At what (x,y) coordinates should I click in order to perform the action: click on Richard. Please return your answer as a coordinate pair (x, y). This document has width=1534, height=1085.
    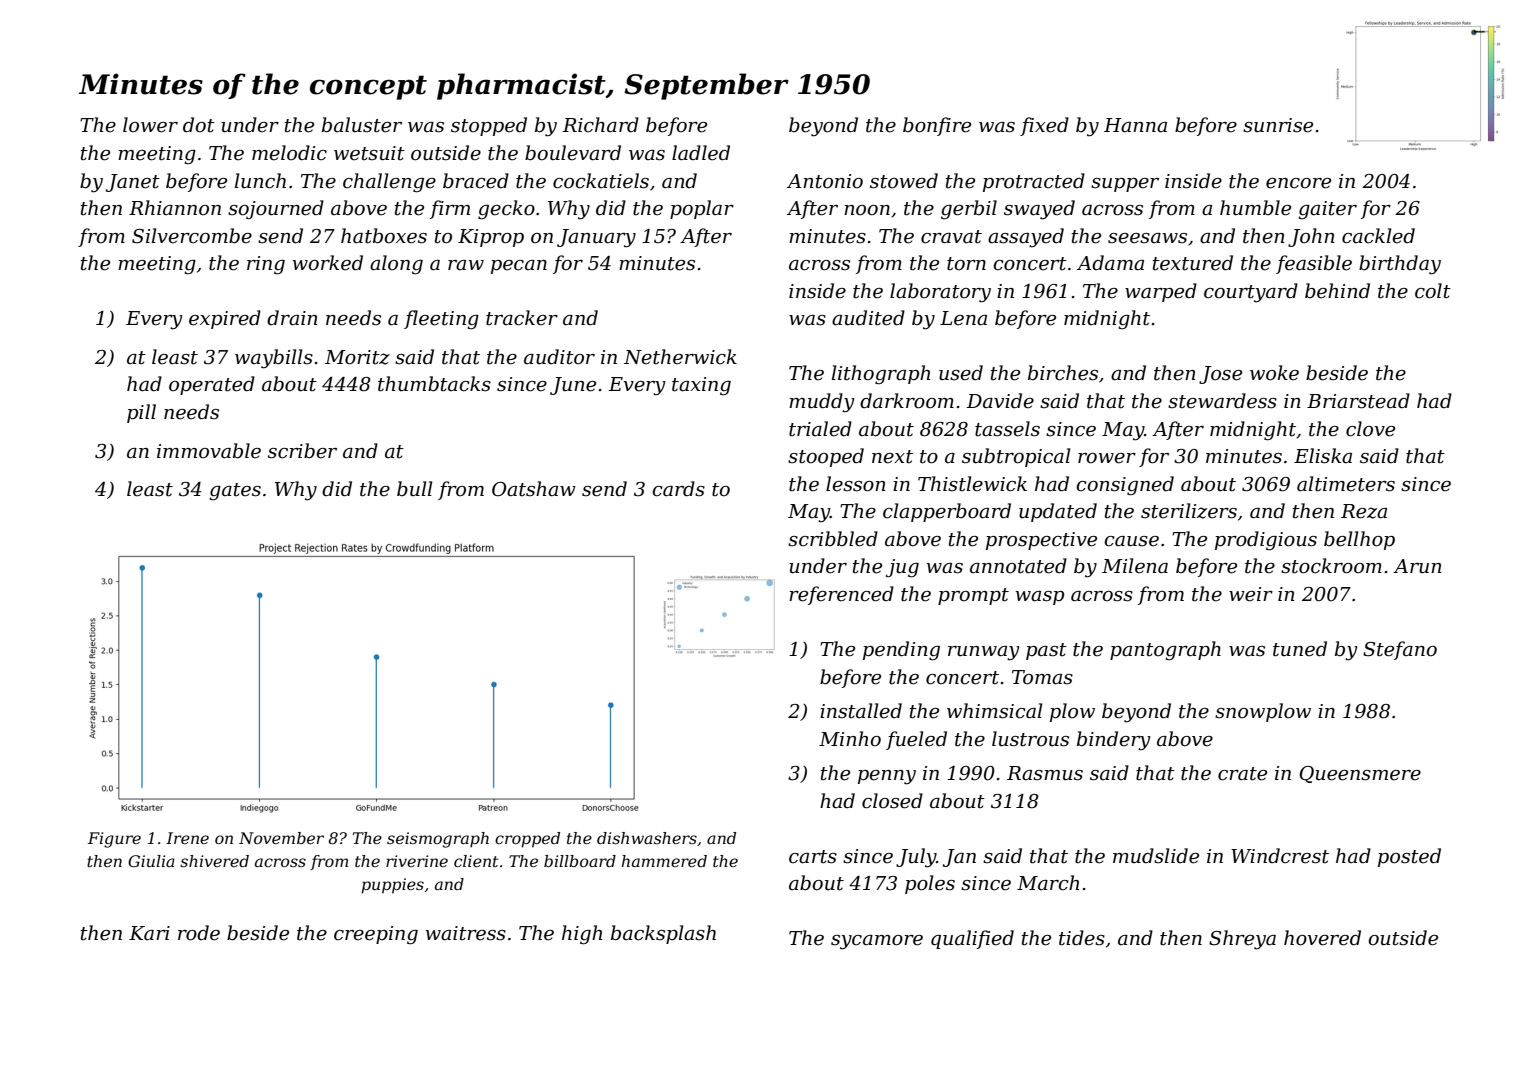
    Looking at the image, I should click on (600, 125).
